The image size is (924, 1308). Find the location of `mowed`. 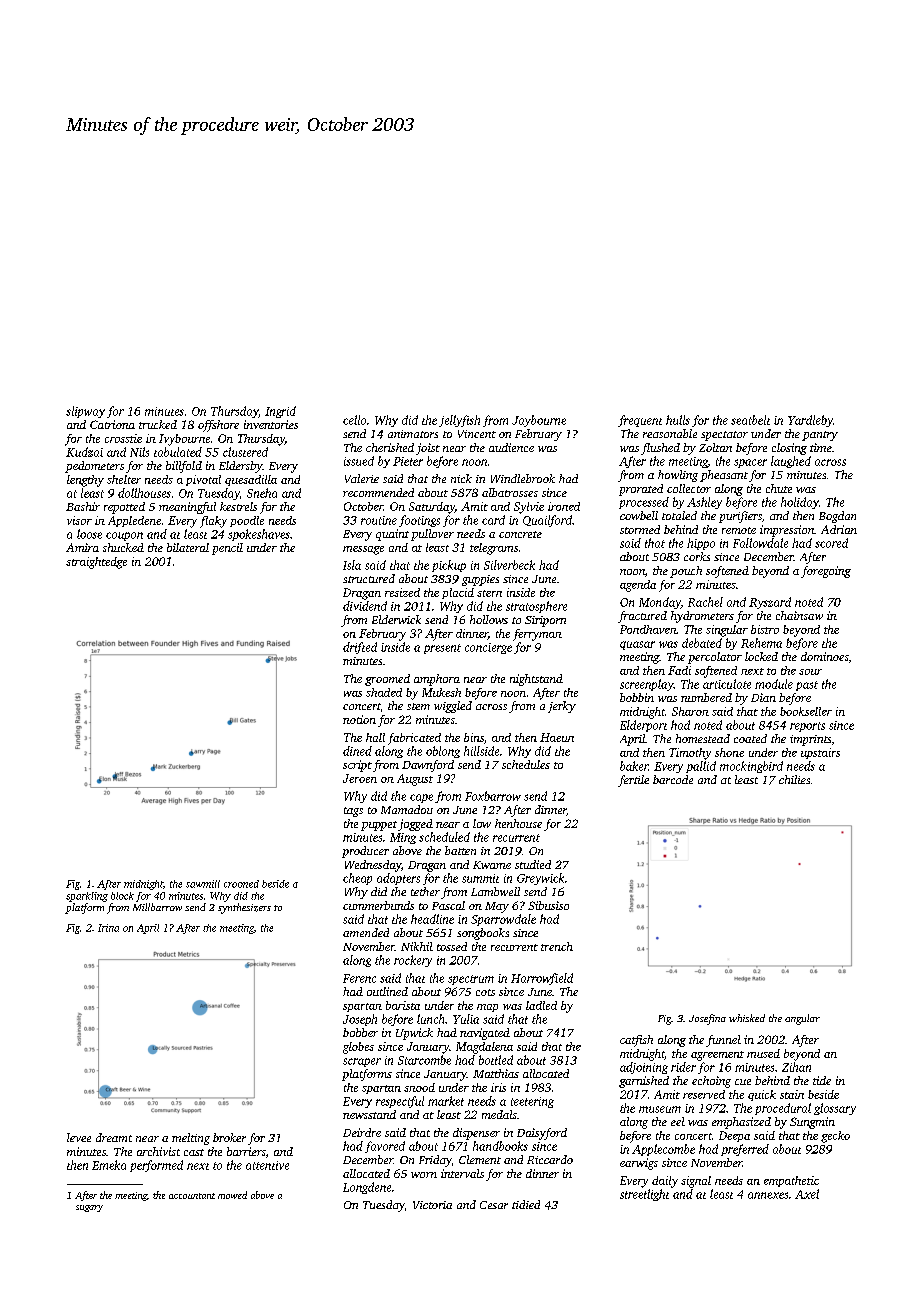

mowed is located at coordinates (232, 1195).
